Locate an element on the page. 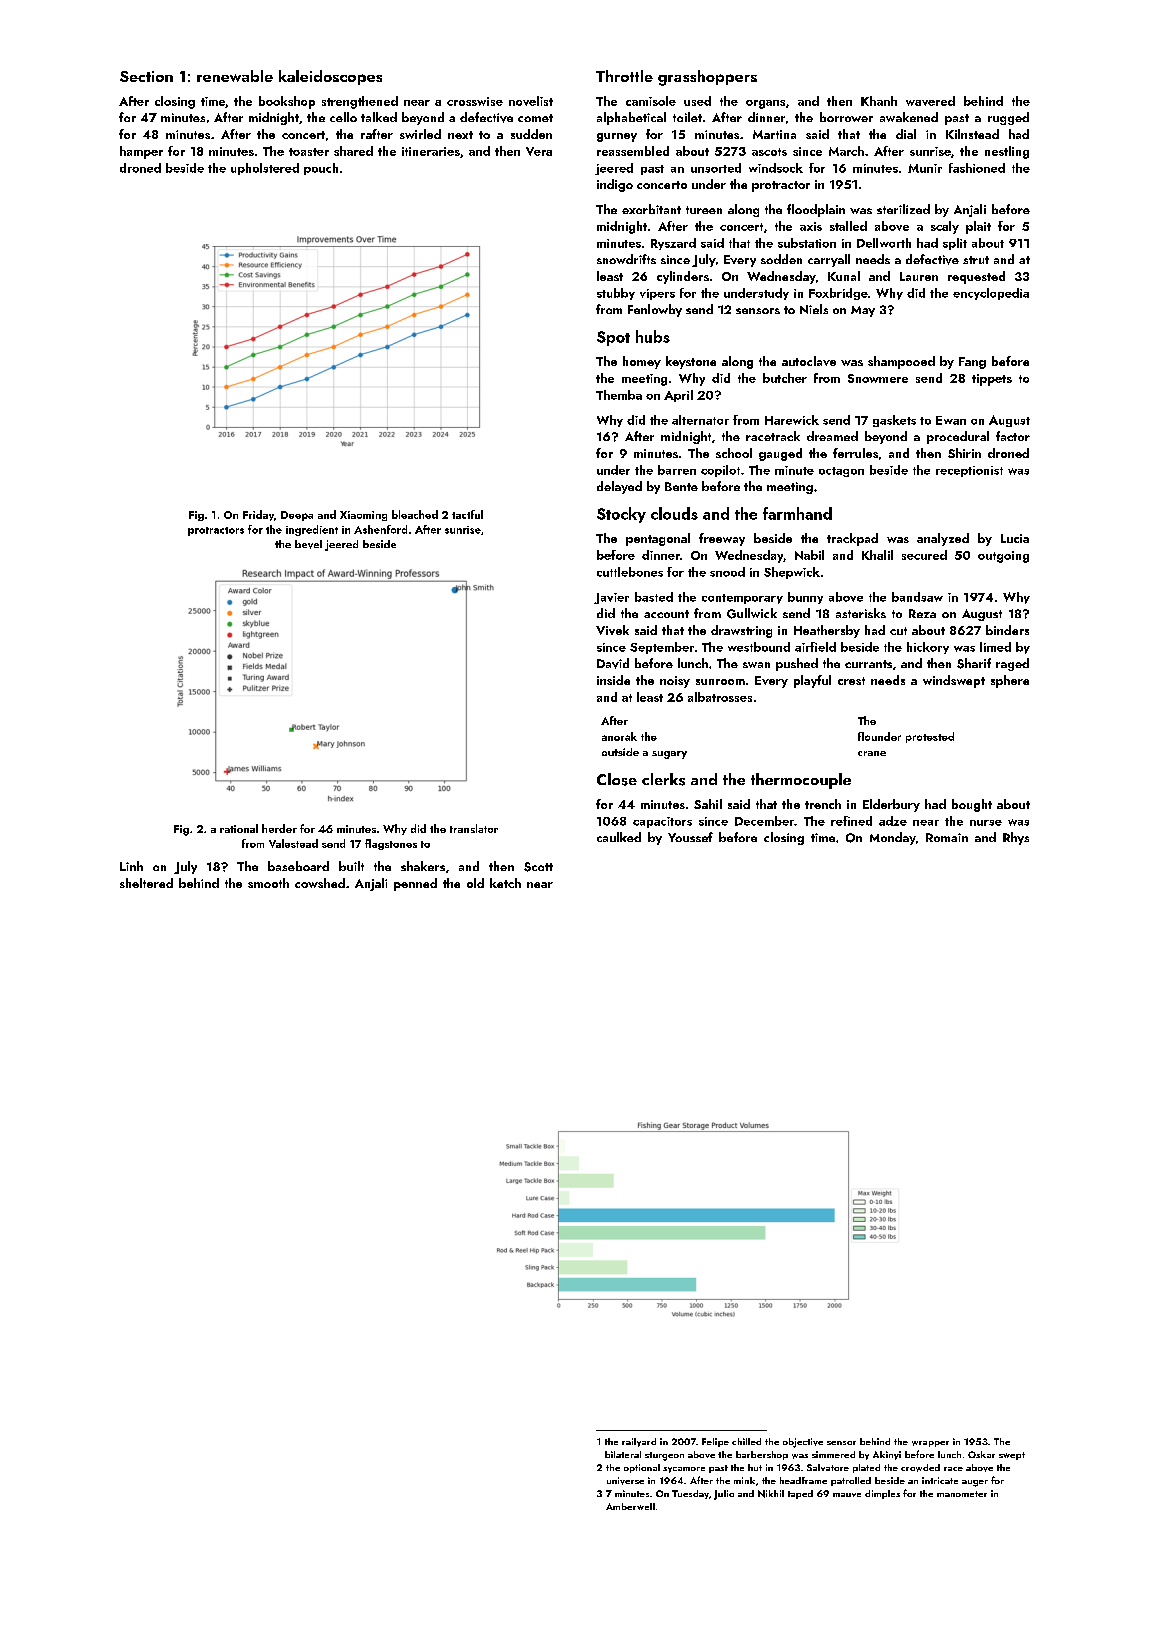 This page has height=1625, width=1149. railyard is located at coordinates (639, 1442).
